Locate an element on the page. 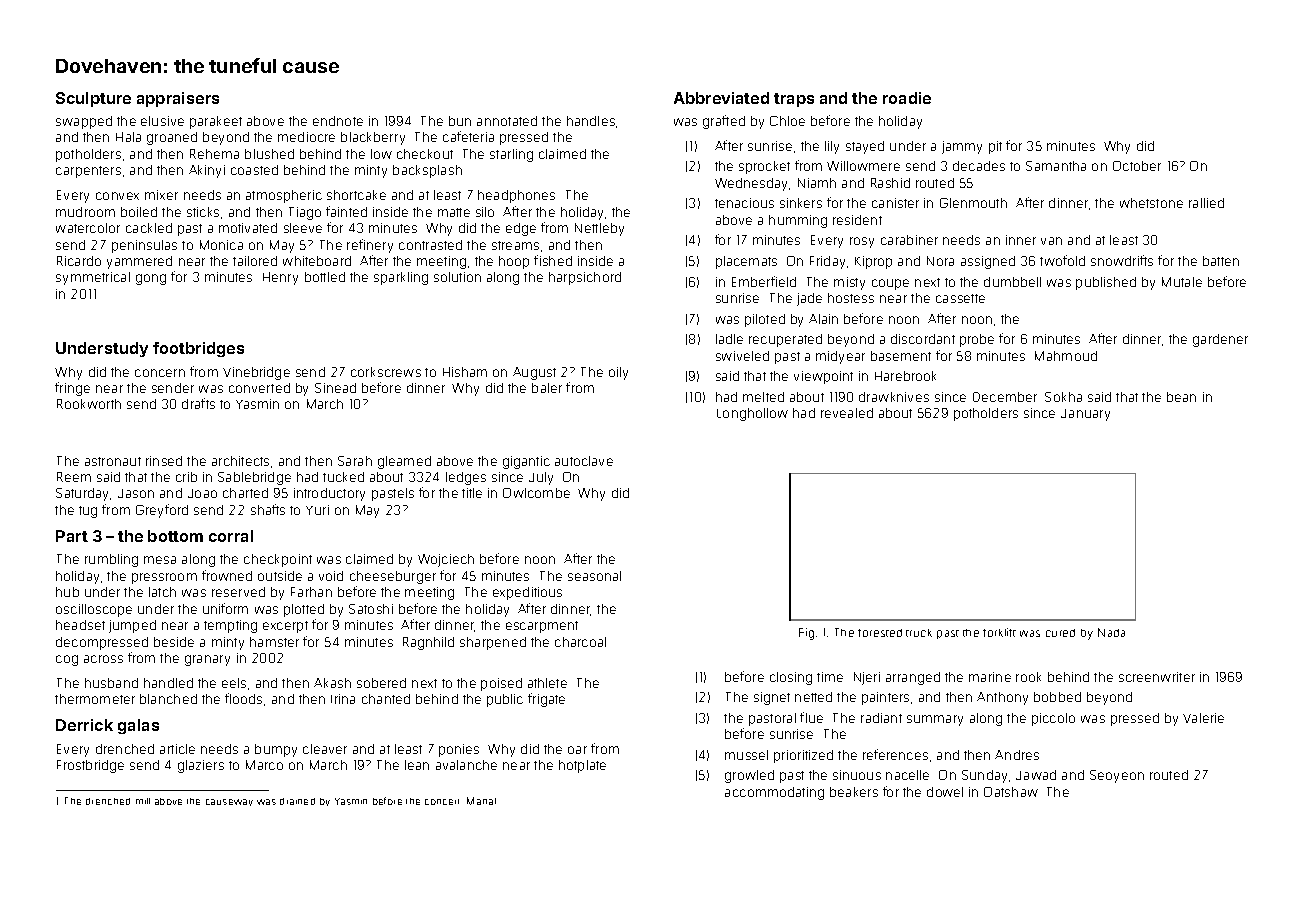 The image size is (1308, 924). whetstone is located at coordinates (1151, 203).
